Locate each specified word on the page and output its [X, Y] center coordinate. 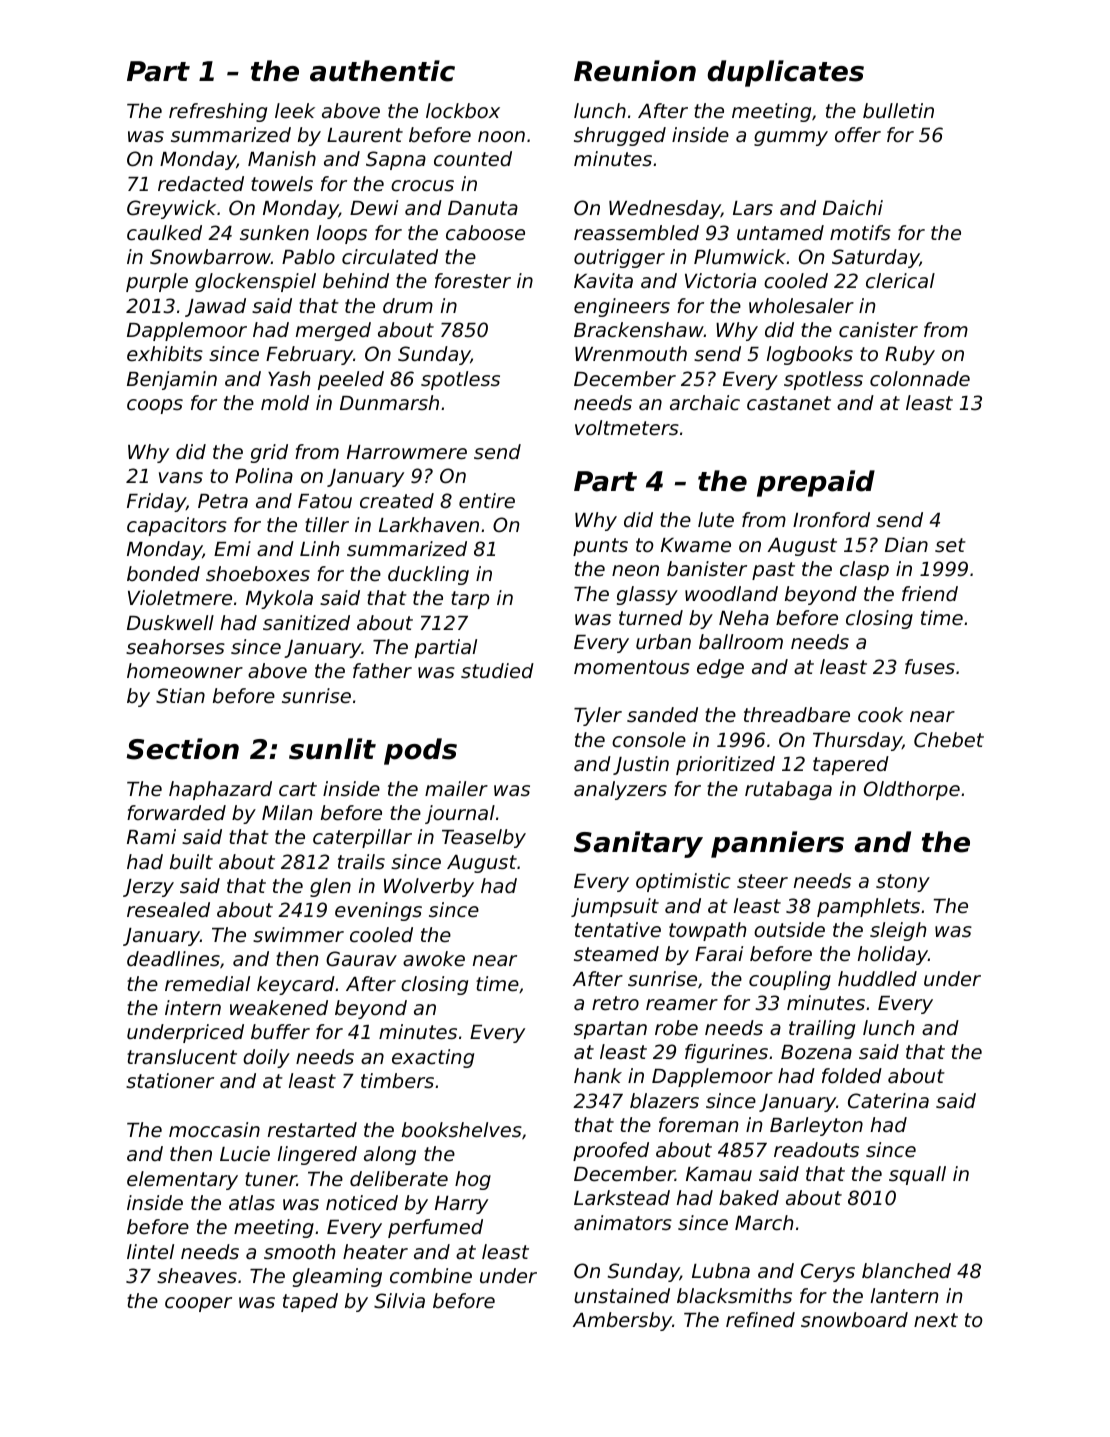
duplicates [785, 73]
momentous [632, 667]
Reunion [635, 71]
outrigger [619, 258]
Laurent [365, 135]
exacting [433, 1058]
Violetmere [180, 598]
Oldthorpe [912, 790]
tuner [271, 1179]
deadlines [173, 959]
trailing [822, 1029]
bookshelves [462, 1130]
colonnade [920, 379]
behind [356, 281]
